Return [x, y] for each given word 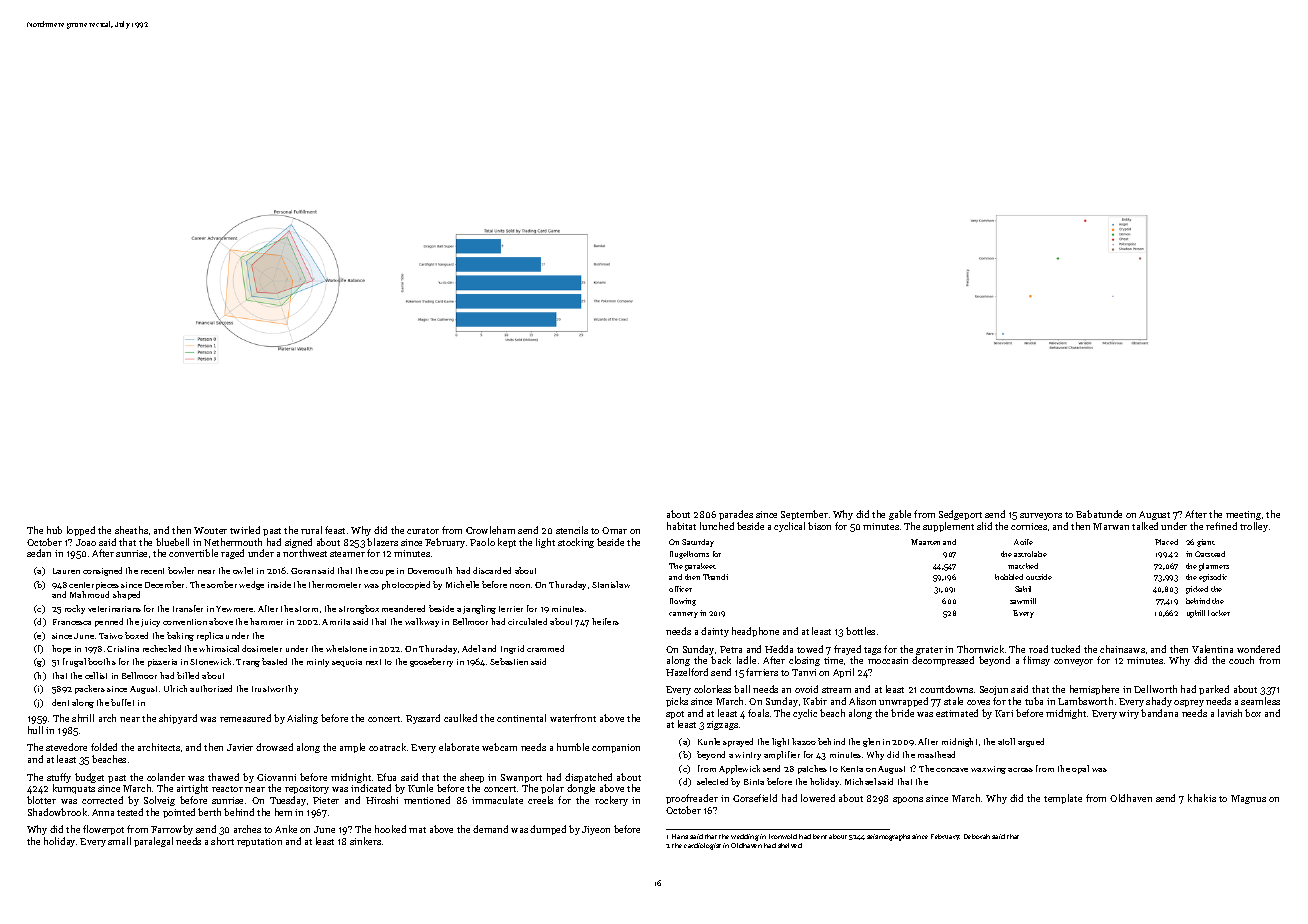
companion [616, 748]
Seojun [994, 690]
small [119, 841]
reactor [227, 789]
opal [1080, 769]
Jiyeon [596, 830]
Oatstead [1210, 554]
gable [900, 515]
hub [54, 530]
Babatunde [1099, 514]
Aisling [302, 719]
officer [680, 589]
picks [677, 702]
